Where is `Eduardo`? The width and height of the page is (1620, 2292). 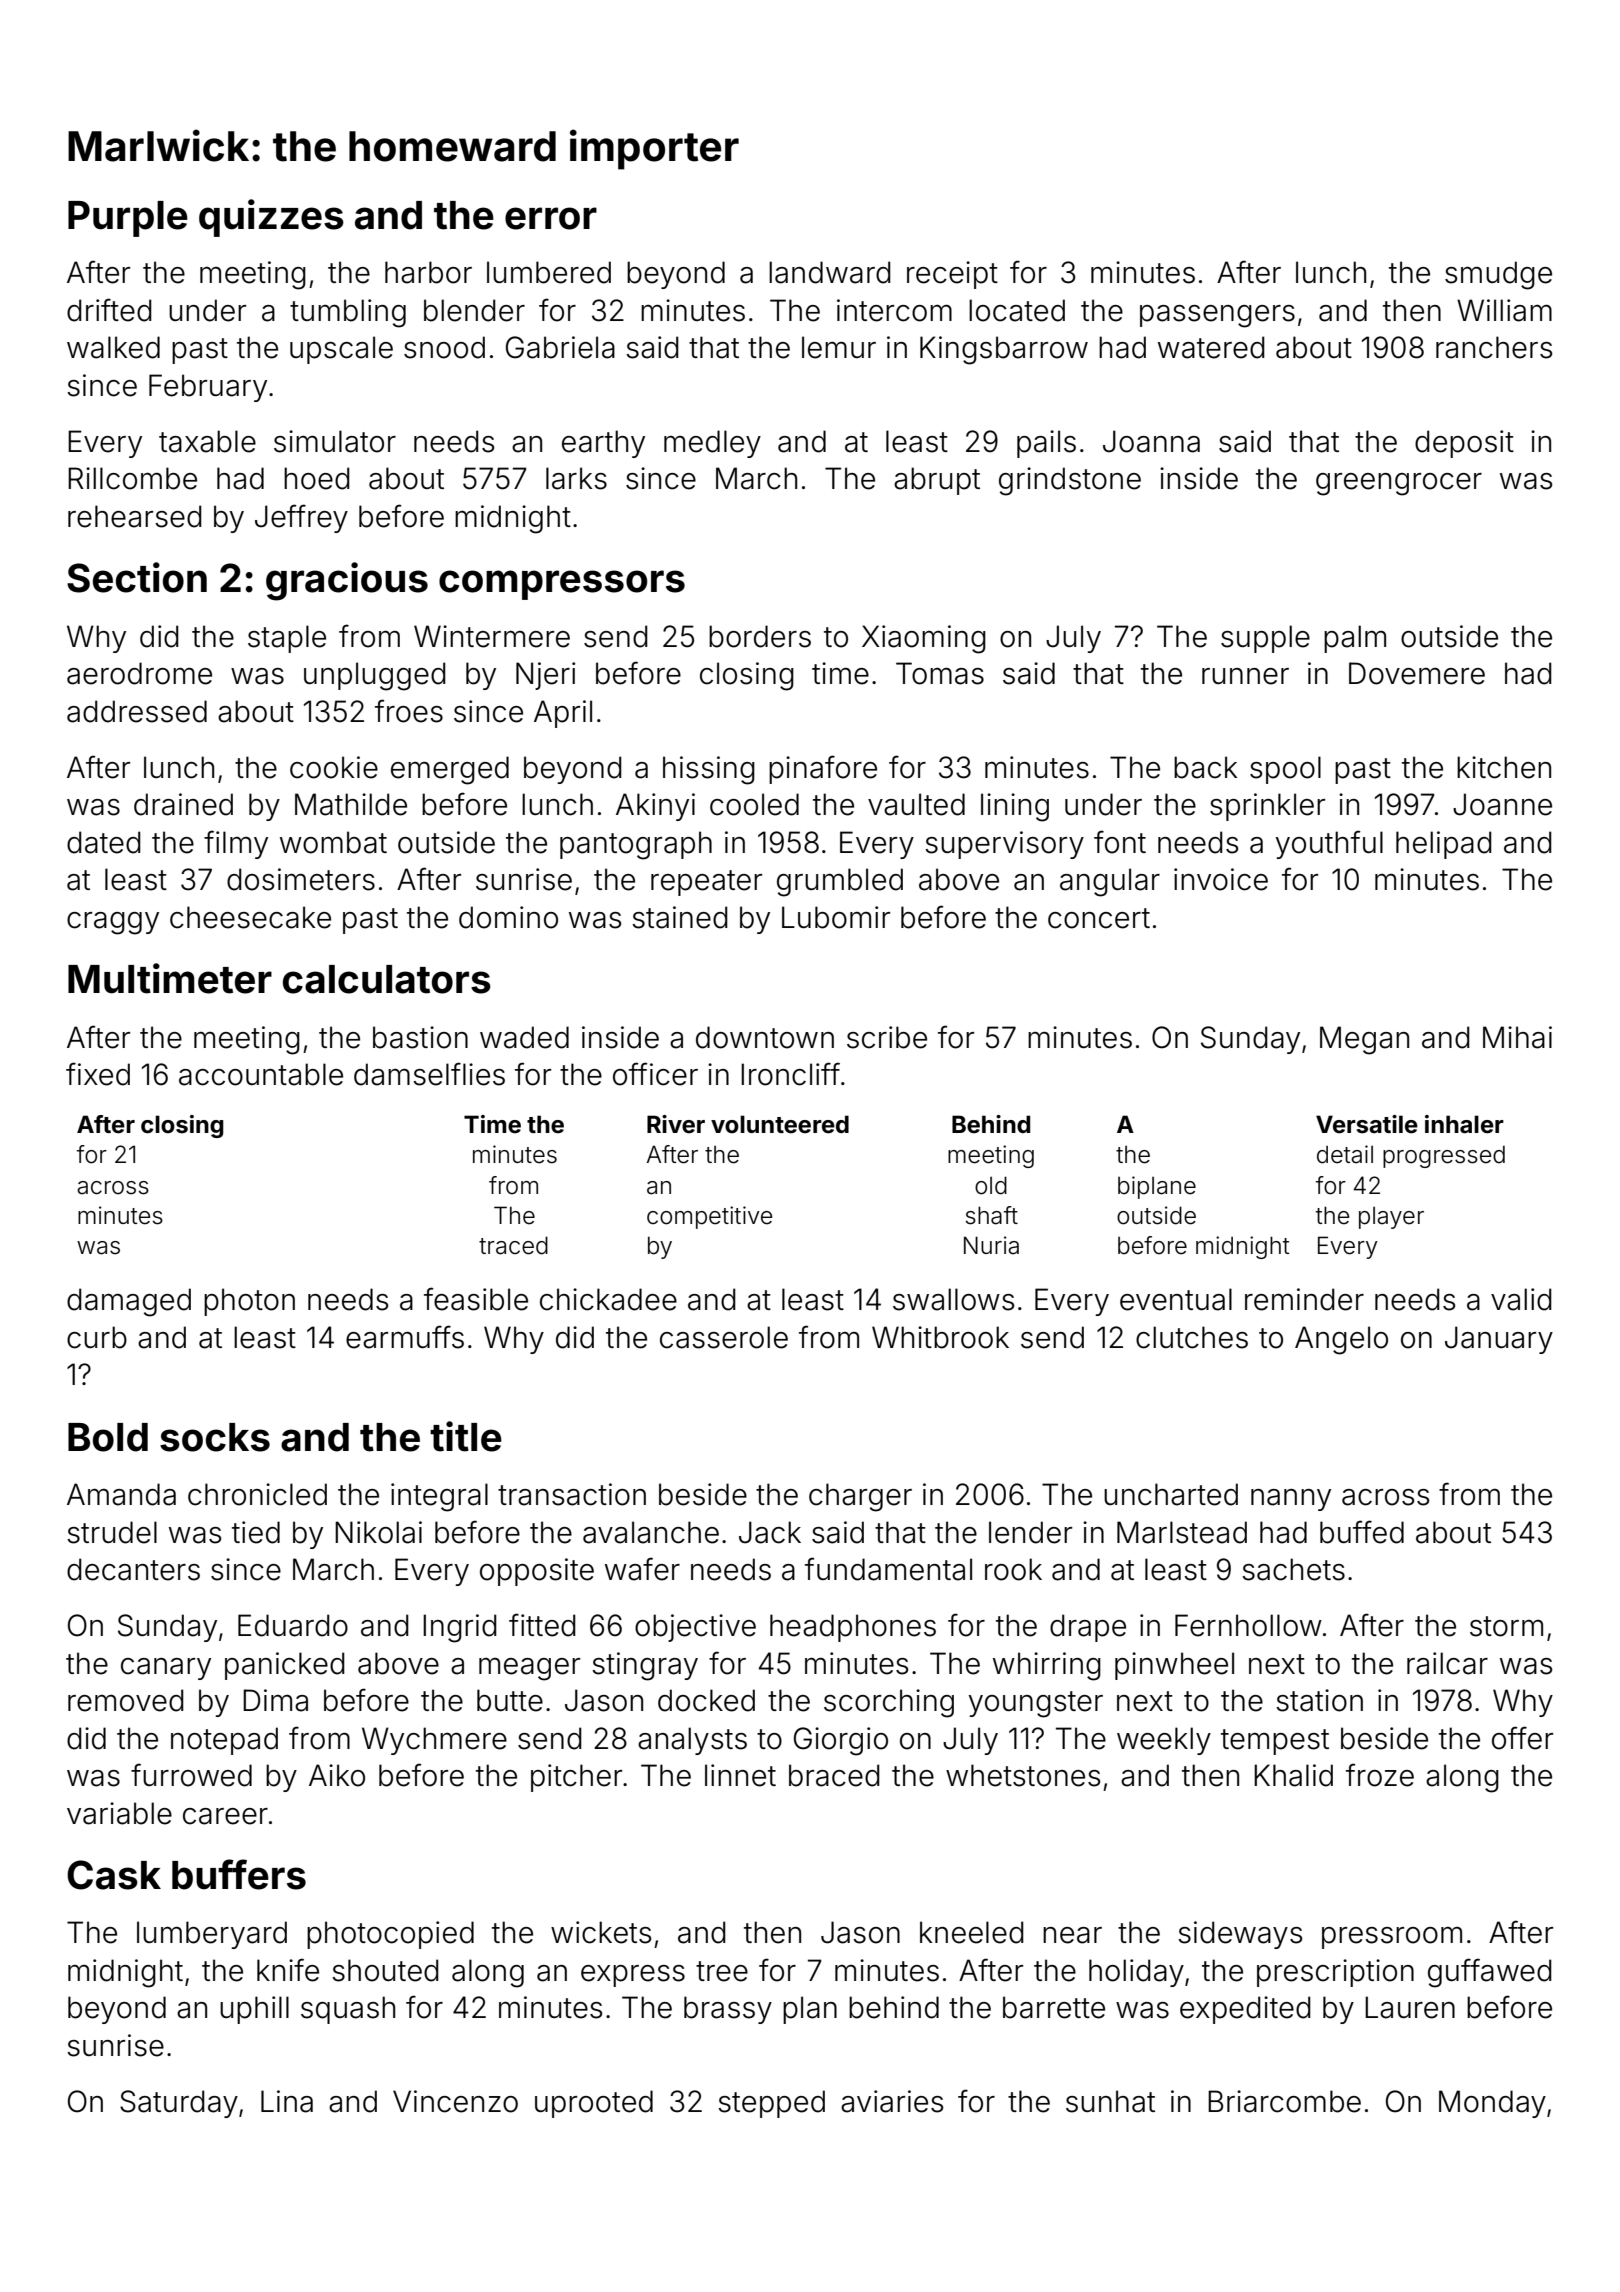
Eduardo is located at coordinates (293, 1625).
